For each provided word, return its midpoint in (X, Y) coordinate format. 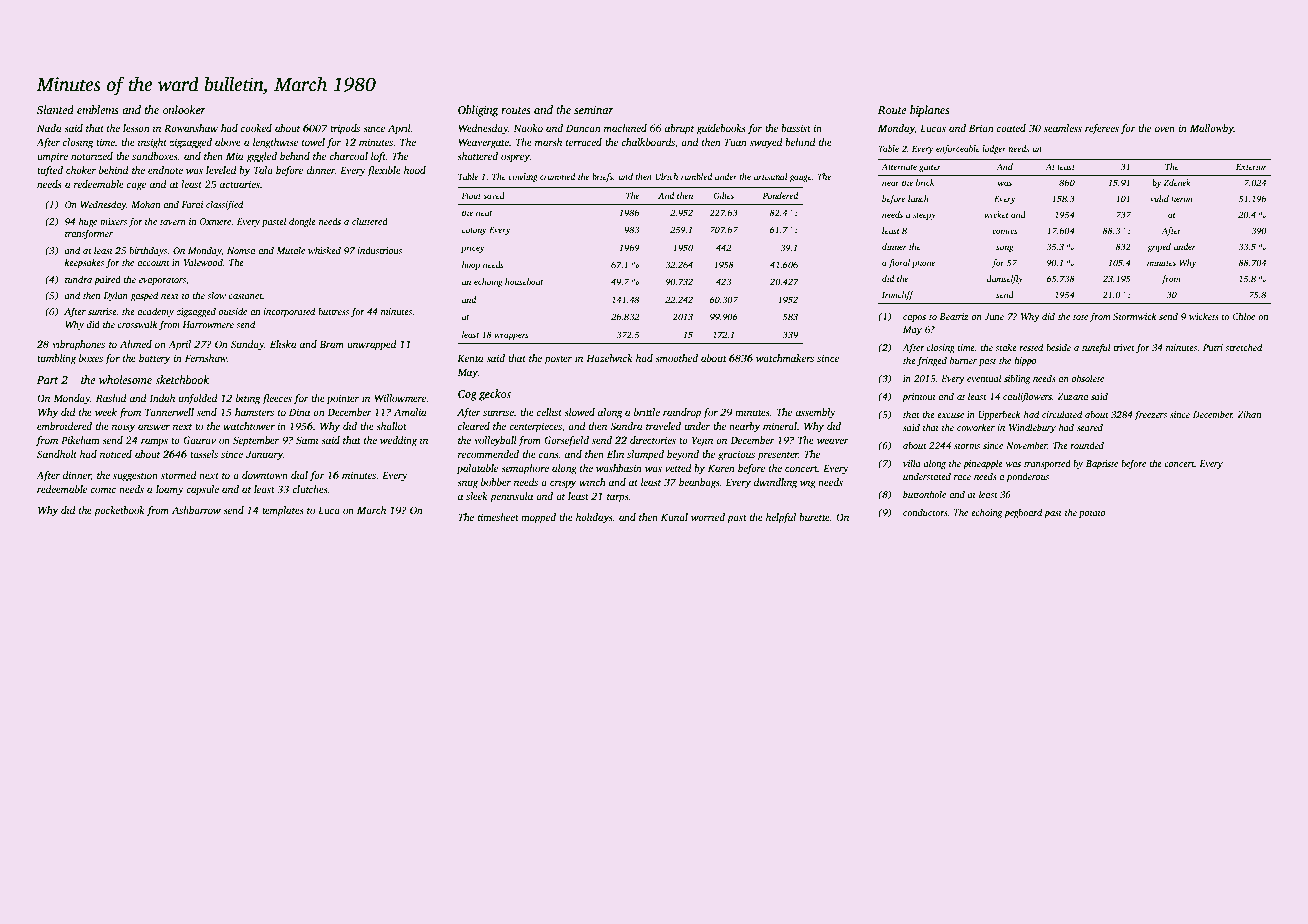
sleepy (924, 215)
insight (152, 143)
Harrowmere (208, 324)
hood (415, 170)
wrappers (512, 336)
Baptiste (1102, 464)
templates (283, 511)
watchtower (249, 426)
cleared (474, 426)
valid (1159, 198)
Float (471, 195)
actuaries (240, 184)
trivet (1124, 347)
